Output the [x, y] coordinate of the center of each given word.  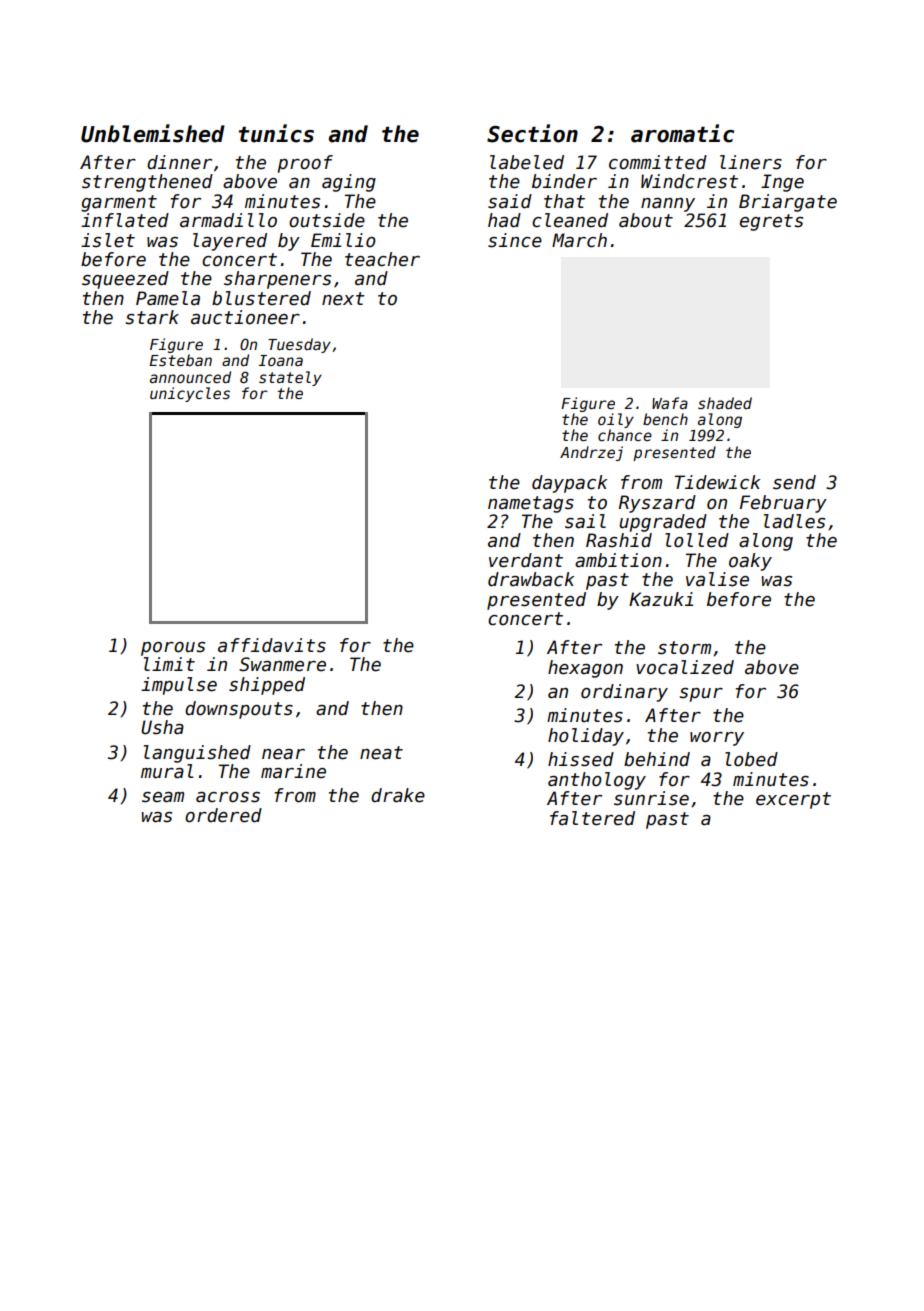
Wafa [670, 403]
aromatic [682, 133]
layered [230, 242]
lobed [751, 759]
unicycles [190, 394]
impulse [179, 686]
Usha [162, 727]
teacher [382, 259]
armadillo [228, 220]
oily [616, 420]
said [510, 201]
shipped [267, 686]
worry [717, 739]
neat [381, 753]
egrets [771, 222]
